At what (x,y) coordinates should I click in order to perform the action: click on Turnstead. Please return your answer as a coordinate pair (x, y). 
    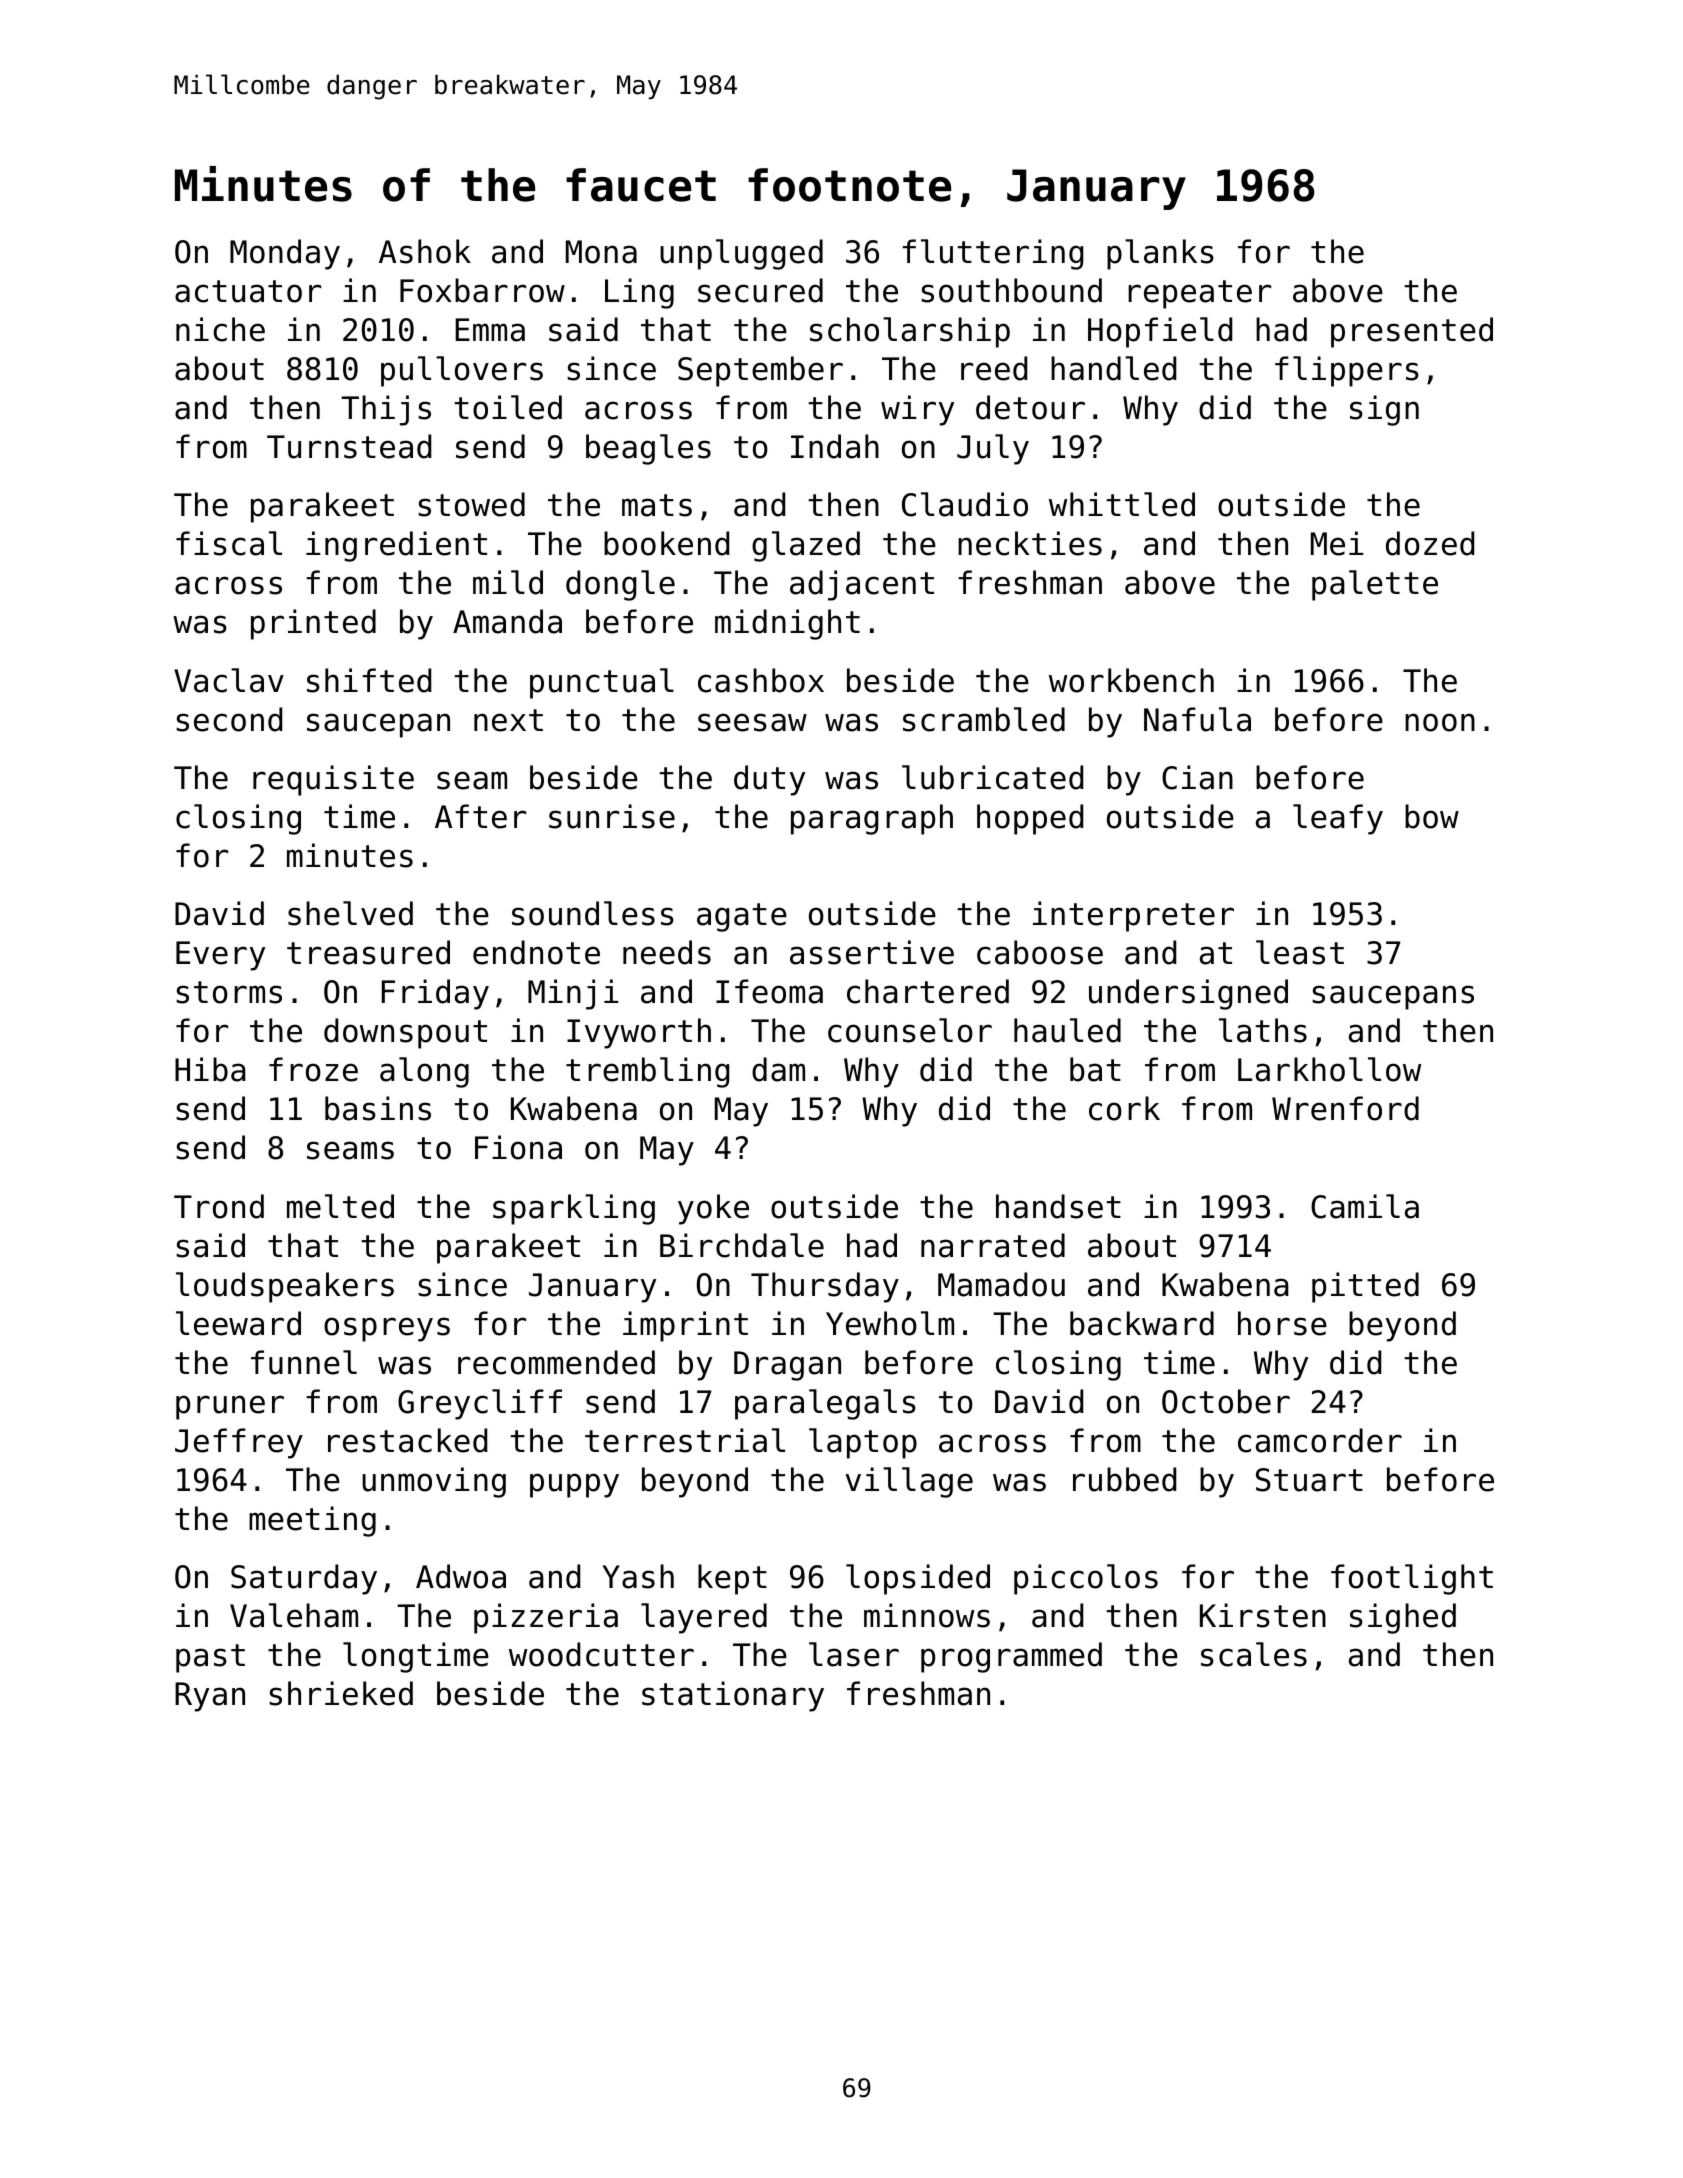
    Looking at the image, I should click on (349, 446).
